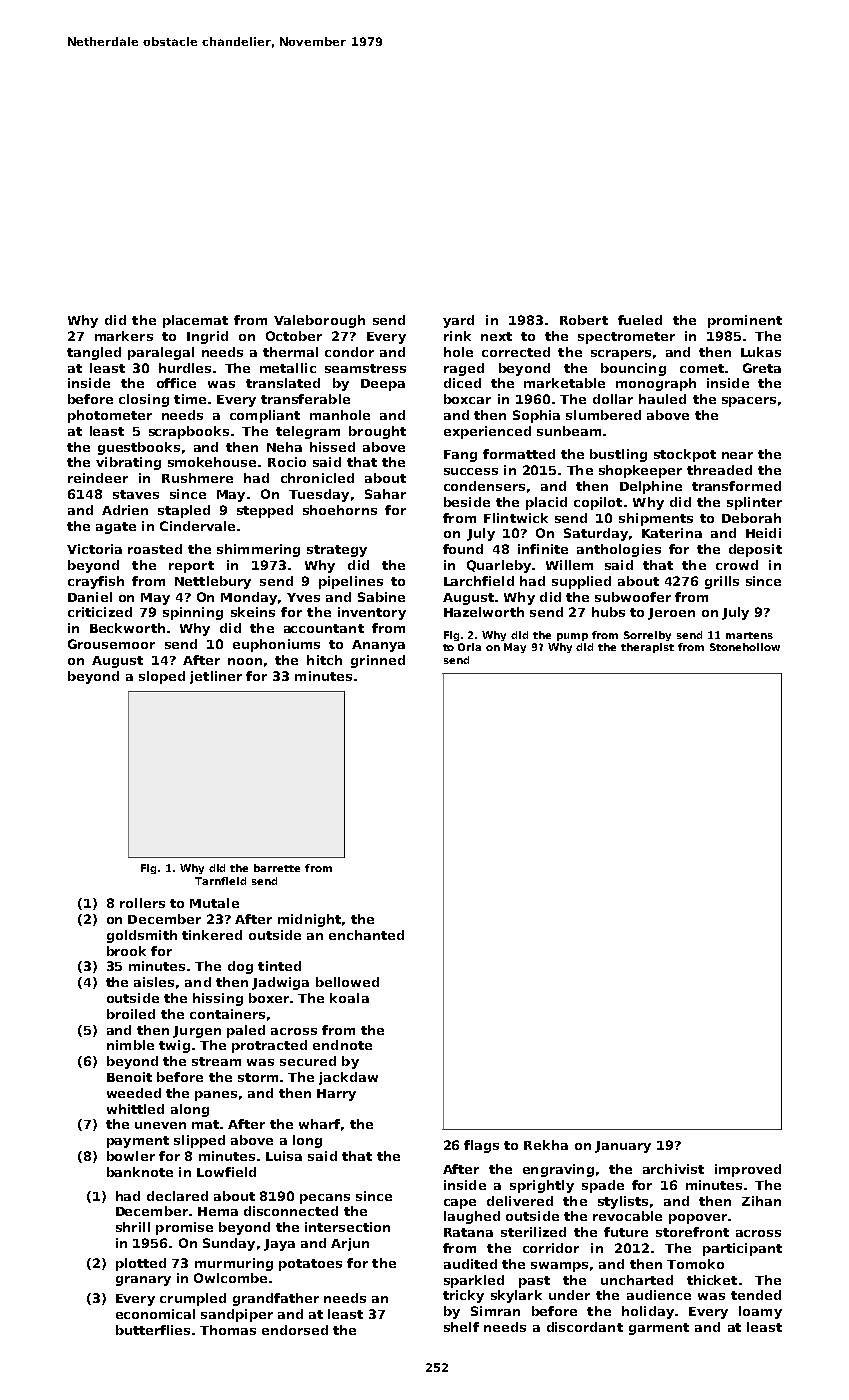  Describe the element at coordinates (623, 1147) in the page. I see `January` at that location.
